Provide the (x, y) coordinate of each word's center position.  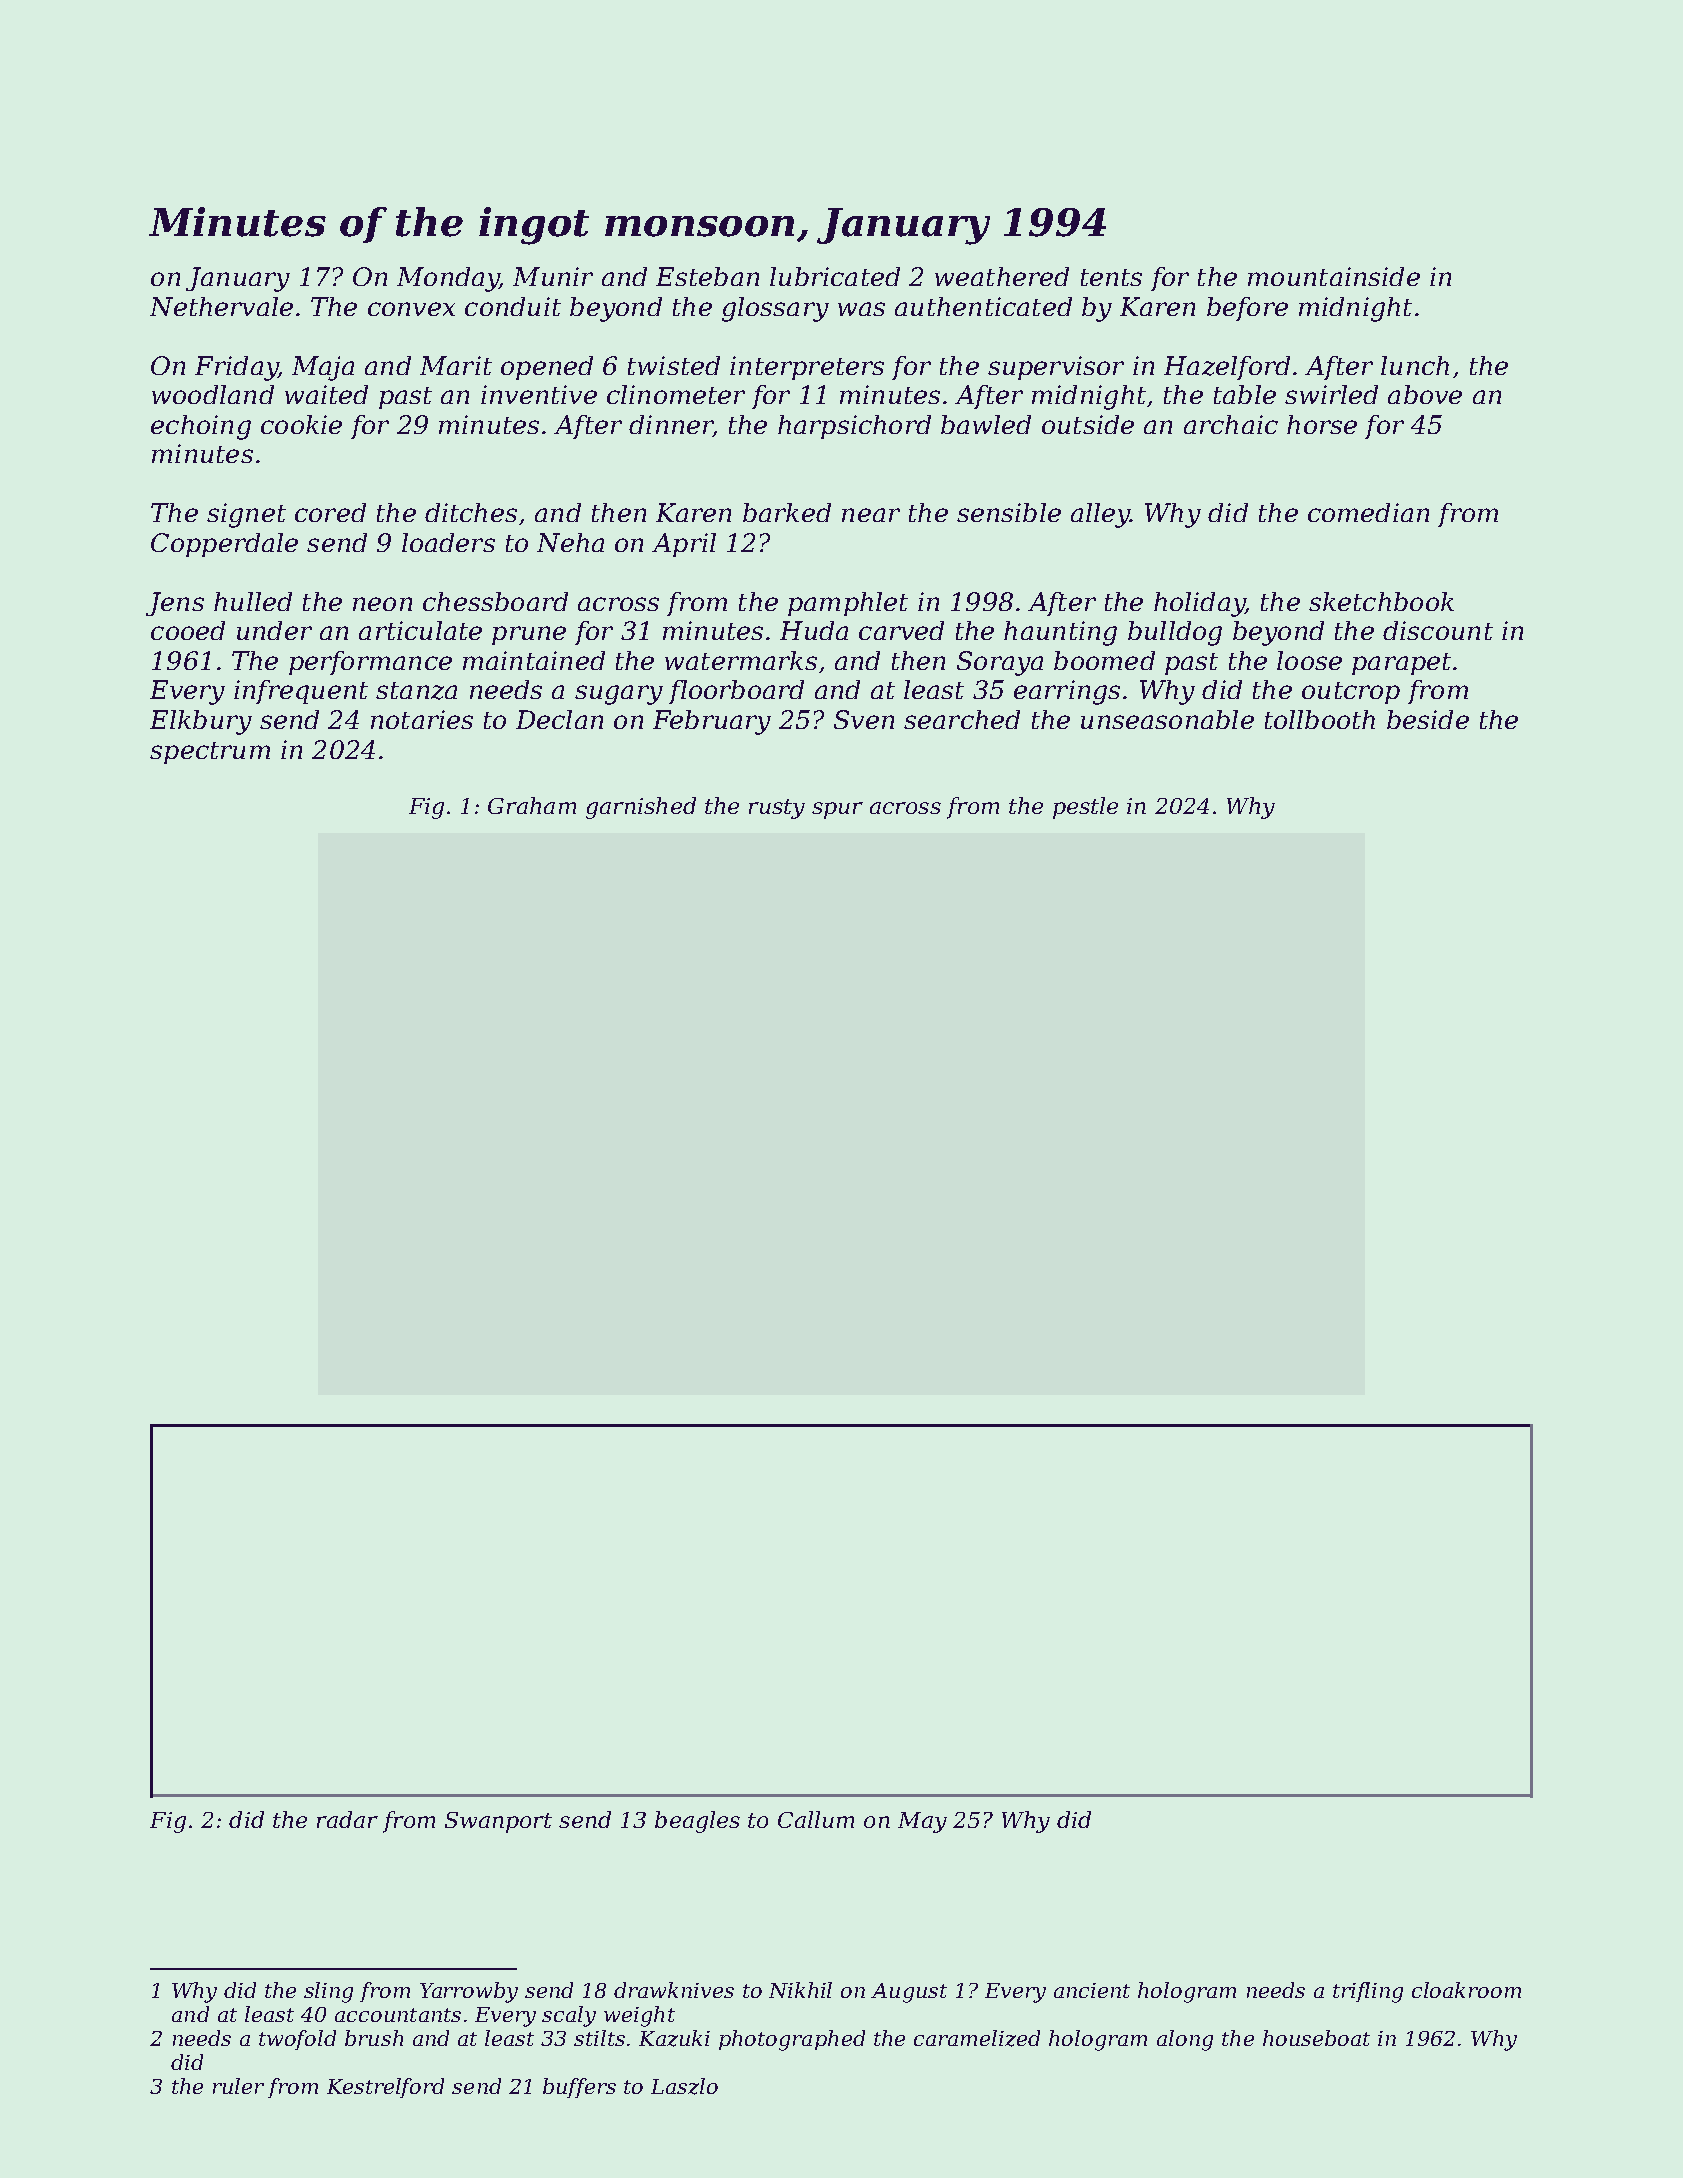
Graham (532, 805)
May (922, 1822)
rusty (777, 809)
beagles (697, 1822)
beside (1428, 719)
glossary (775, 309)
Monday (448, 279)
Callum (816, 1819)
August (909, 1993)
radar (347, 1819)
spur (837, 810)
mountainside (1334, 276)
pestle (1085, 808)
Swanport (498, 1822)
